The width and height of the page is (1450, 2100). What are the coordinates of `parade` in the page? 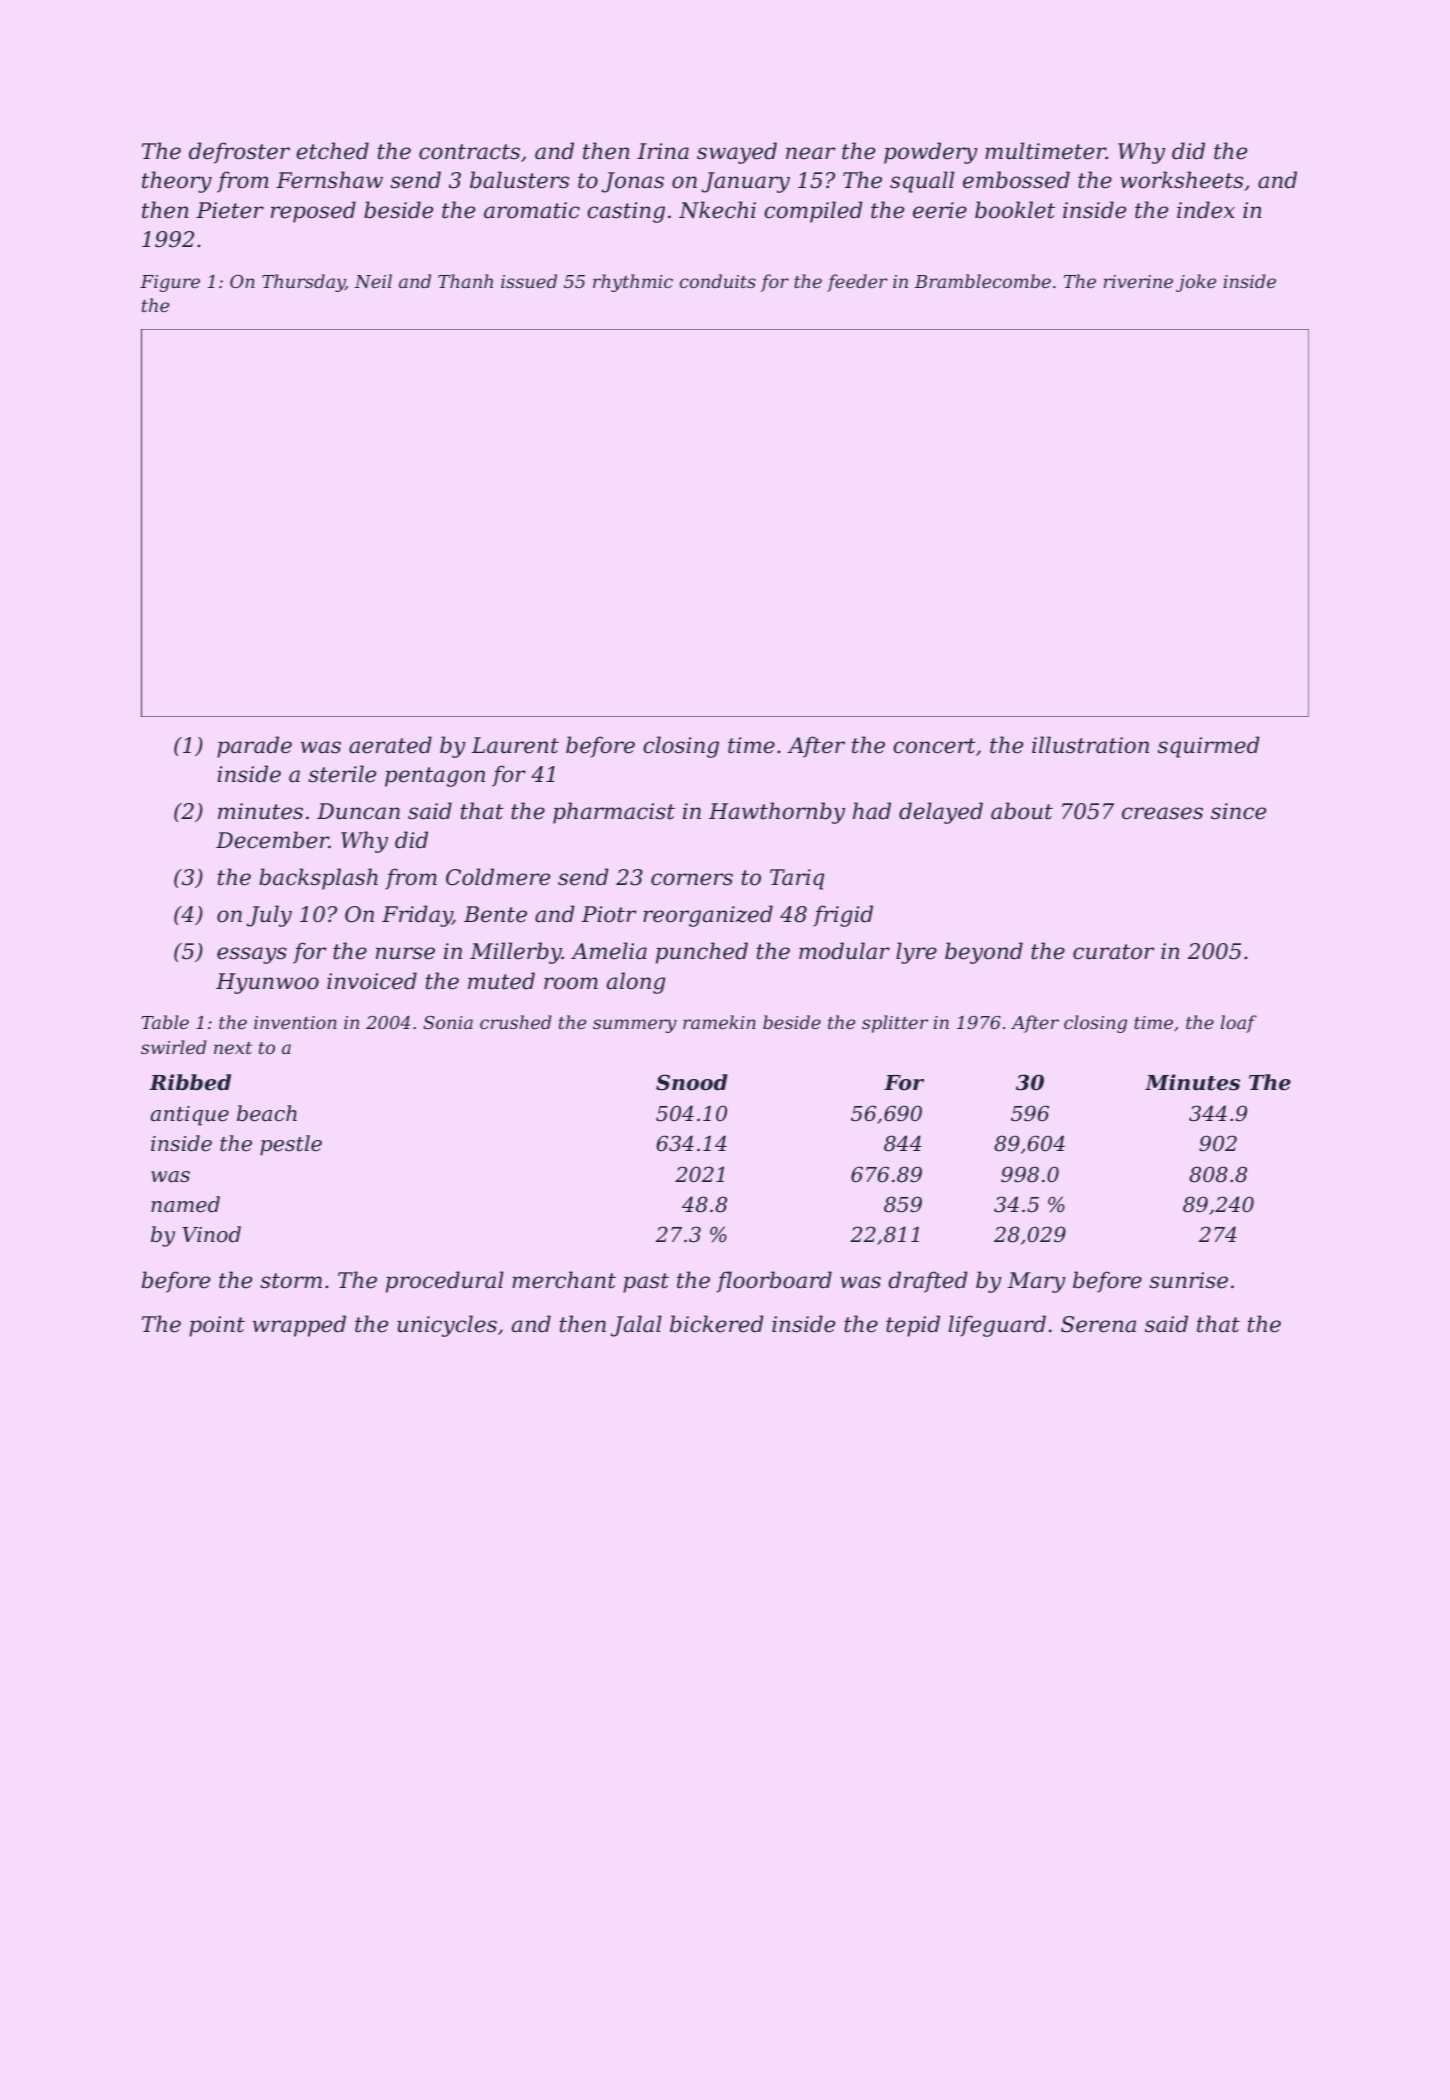 It's located at (254, 747).
